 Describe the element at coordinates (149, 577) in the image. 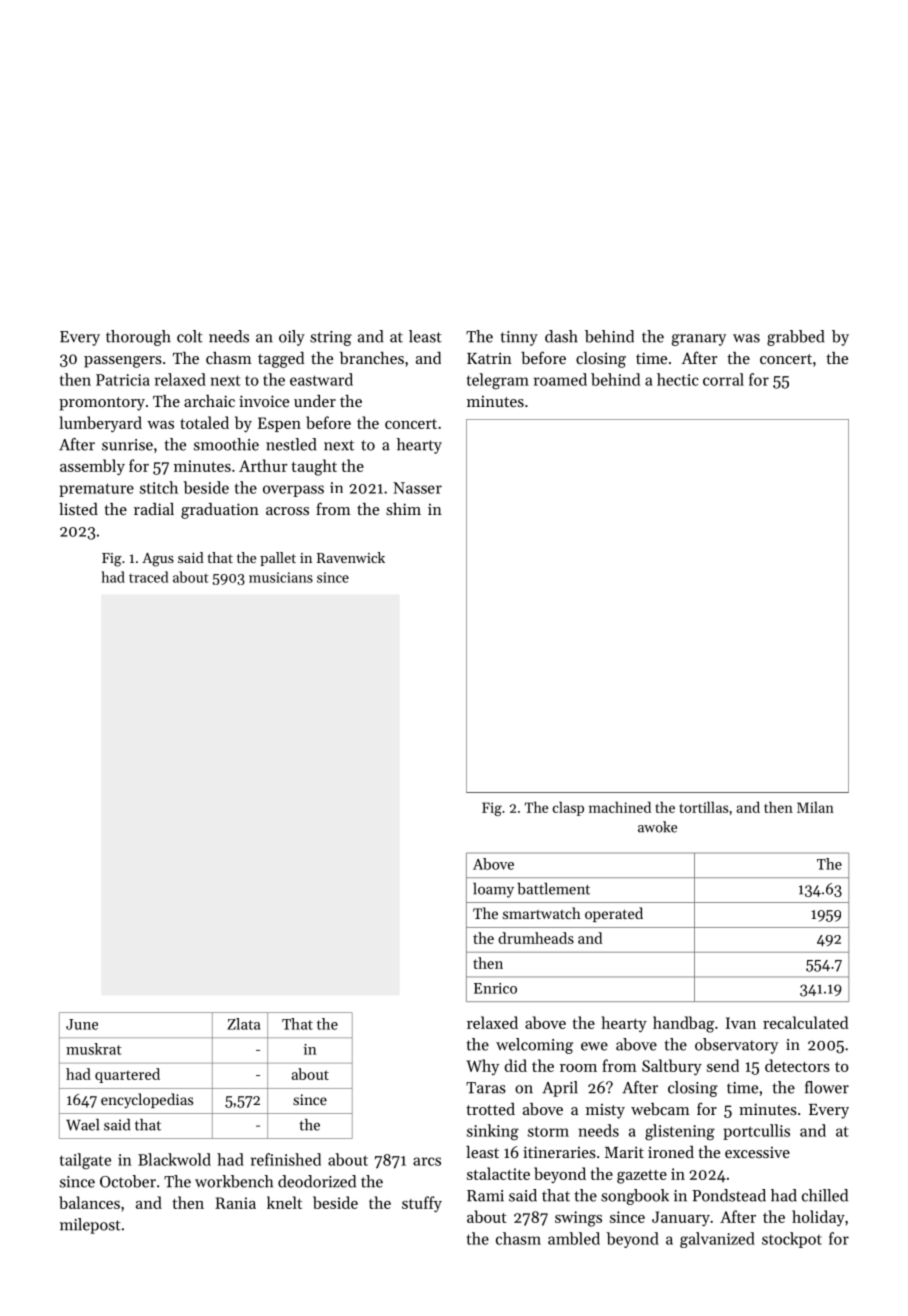

I see `traced` at that location.
